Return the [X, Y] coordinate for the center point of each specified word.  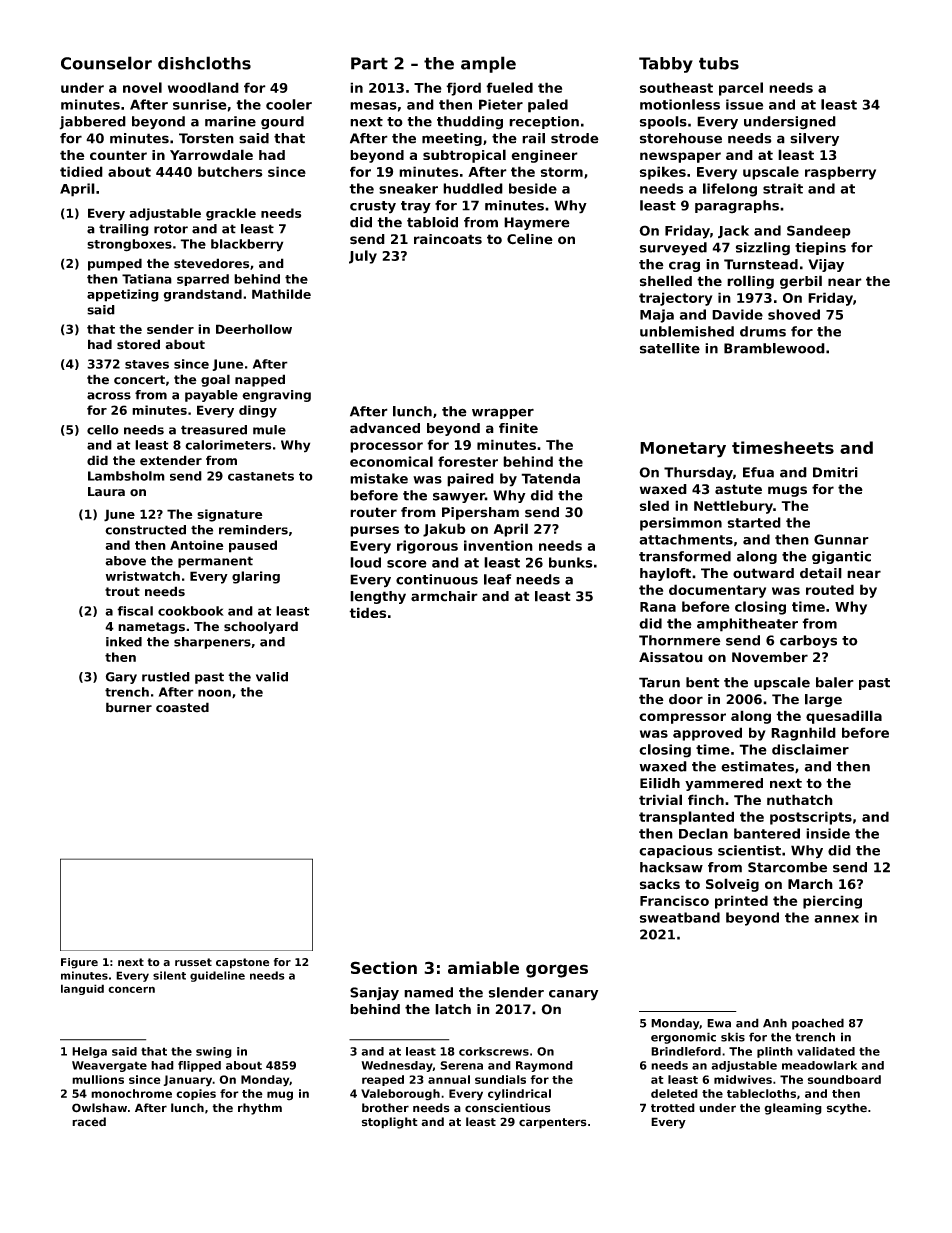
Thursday [698, 473]
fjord [463, 89]
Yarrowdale [211, 154]
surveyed [673, 249]
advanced [385, 428]
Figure [79, 963]
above [125, 561]
